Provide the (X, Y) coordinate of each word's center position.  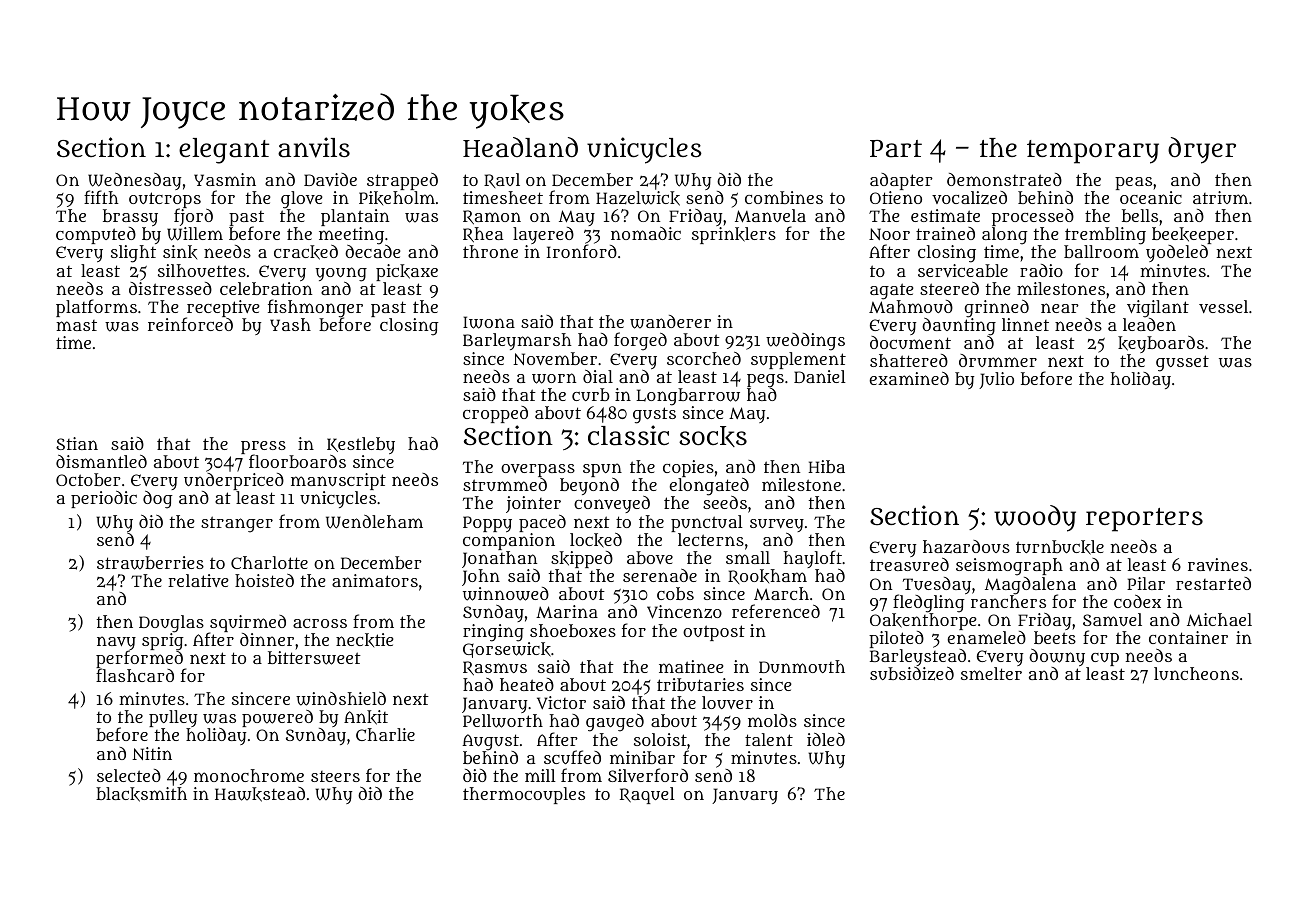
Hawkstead (260, 794)
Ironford (582, 251)
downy (1057, 657)
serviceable (963, 270)
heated (527, 684)
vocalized (969, 197)
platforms (96, 308)
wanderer (670, 322)
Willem (195, 234)
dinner (267, 639)
